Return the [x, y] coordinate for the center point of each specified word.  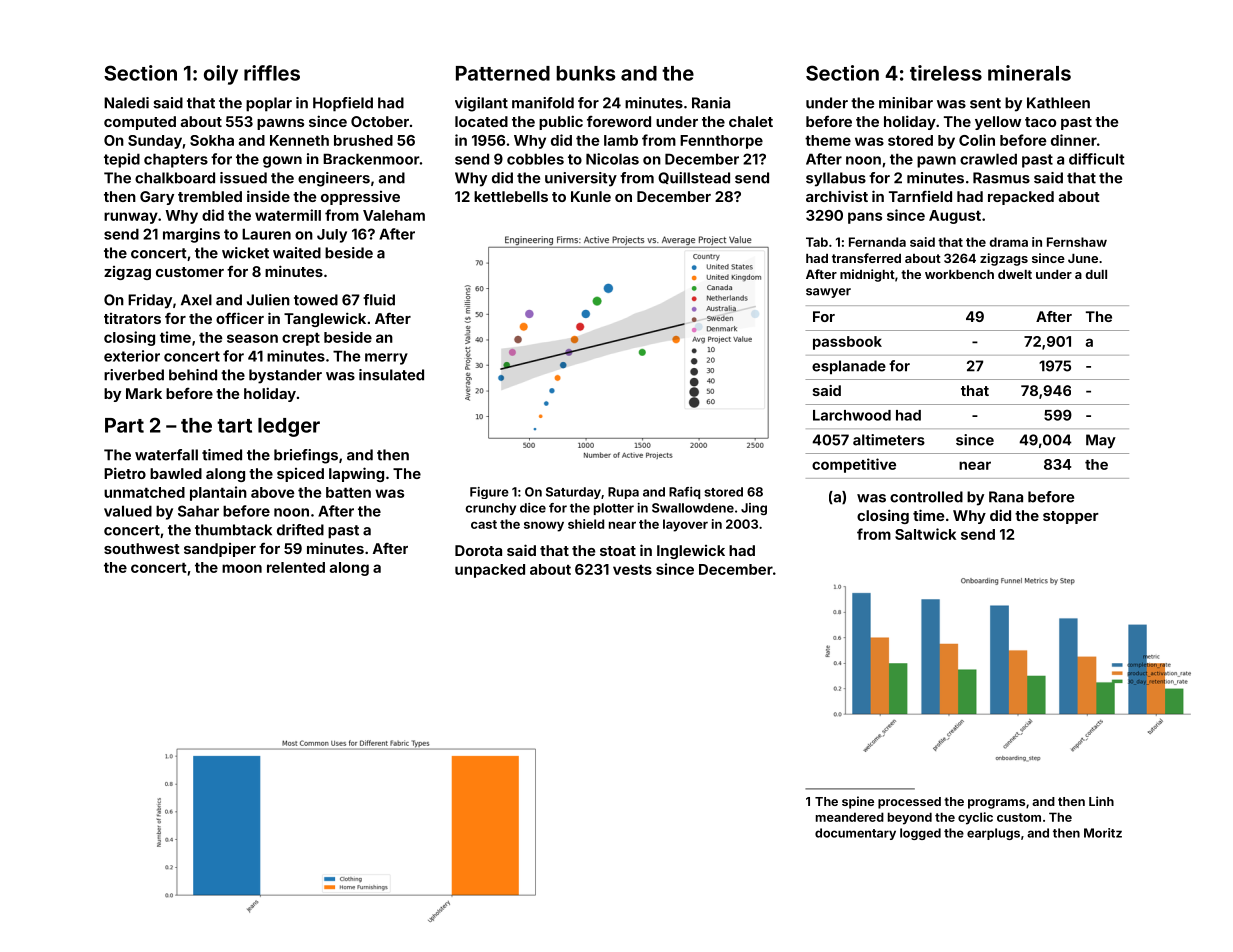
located [481, 121]
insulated [391, 375]
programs [996, 804]
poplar [269, 104]
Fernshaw [1077, 242]
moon [242, 568]
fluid [379, 300]
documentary [855, 834]
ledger [289, 427]
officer [240, 318]
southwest [142, 548]
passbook [847, 343]
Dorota [478, 550]
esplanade [849, 367]
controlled [926, 497]
